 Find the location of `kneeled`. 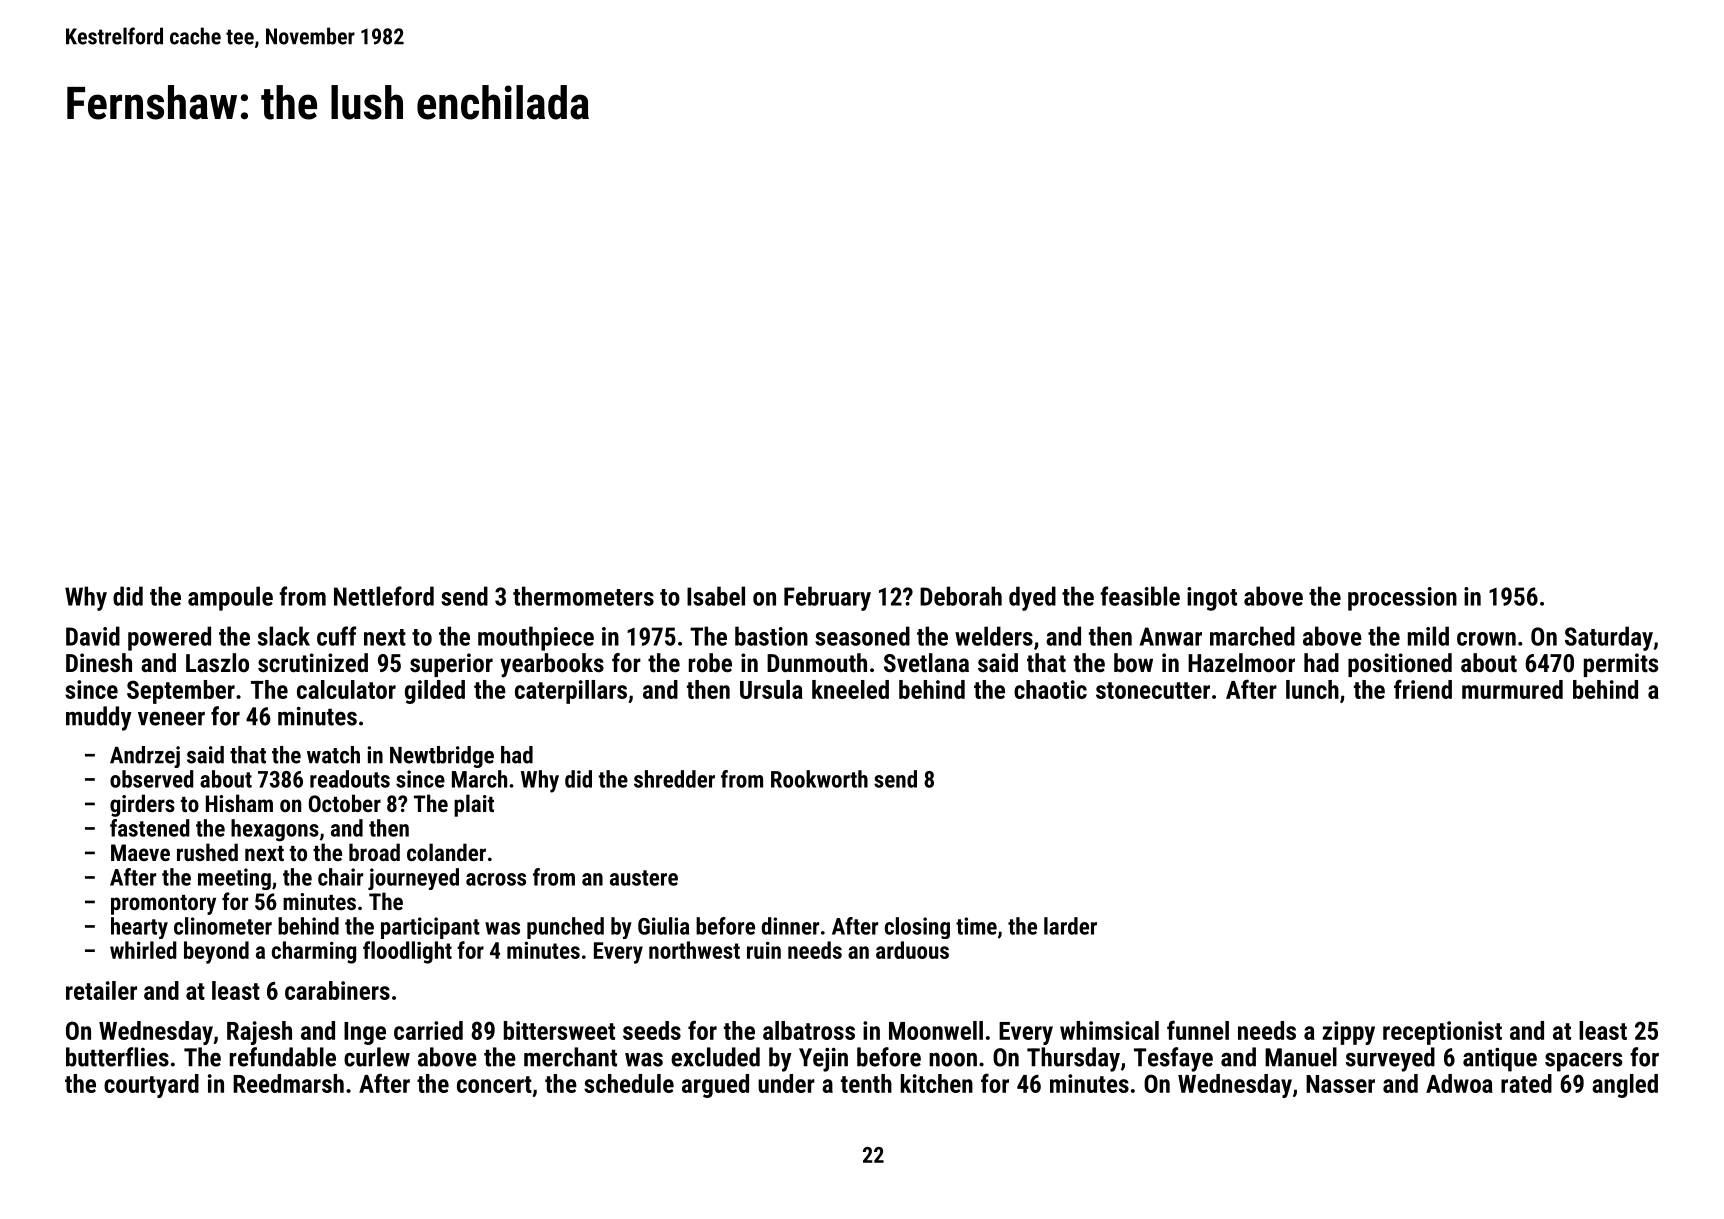

kneeled is located at coordinates (850, 689).
